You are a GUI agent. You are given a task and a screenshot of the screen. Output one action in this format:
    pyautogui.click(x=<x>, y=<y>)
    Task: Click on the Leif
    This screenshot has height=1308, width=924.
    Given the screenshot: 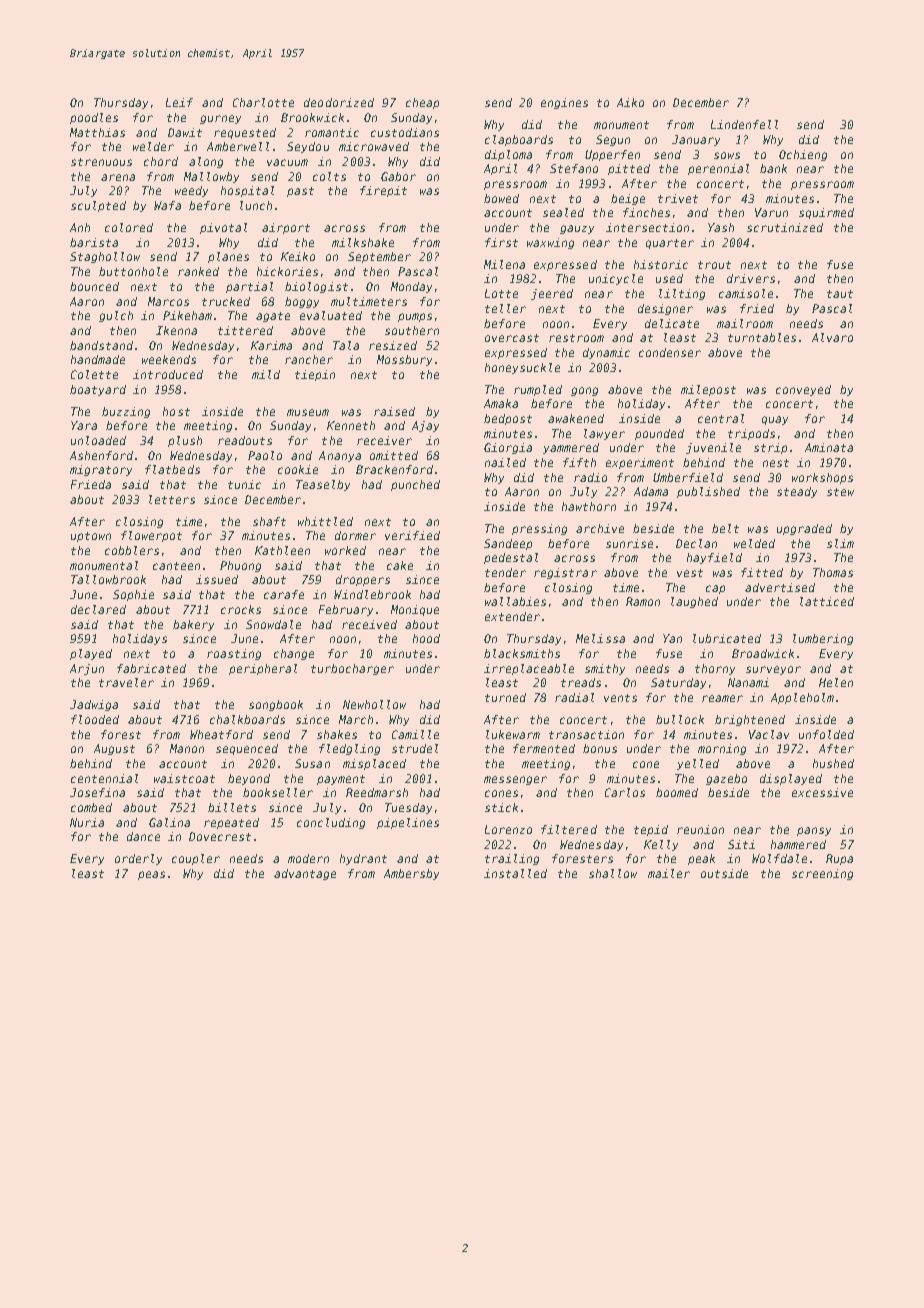 What is the action you would take?
    pyautogui.click(x=179, y=102)
